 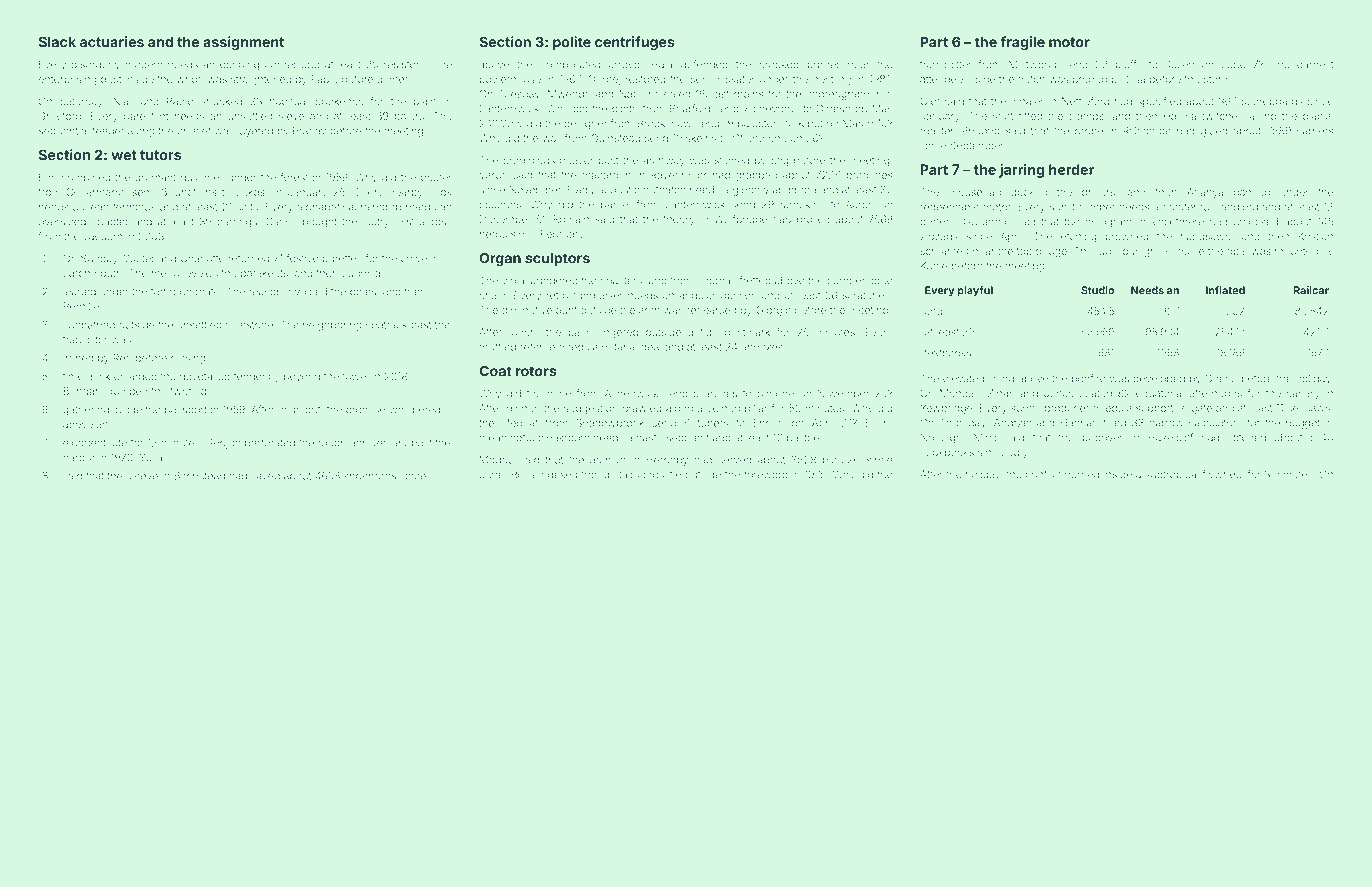 I want to click on opal, so click(x=1237, y=252).
